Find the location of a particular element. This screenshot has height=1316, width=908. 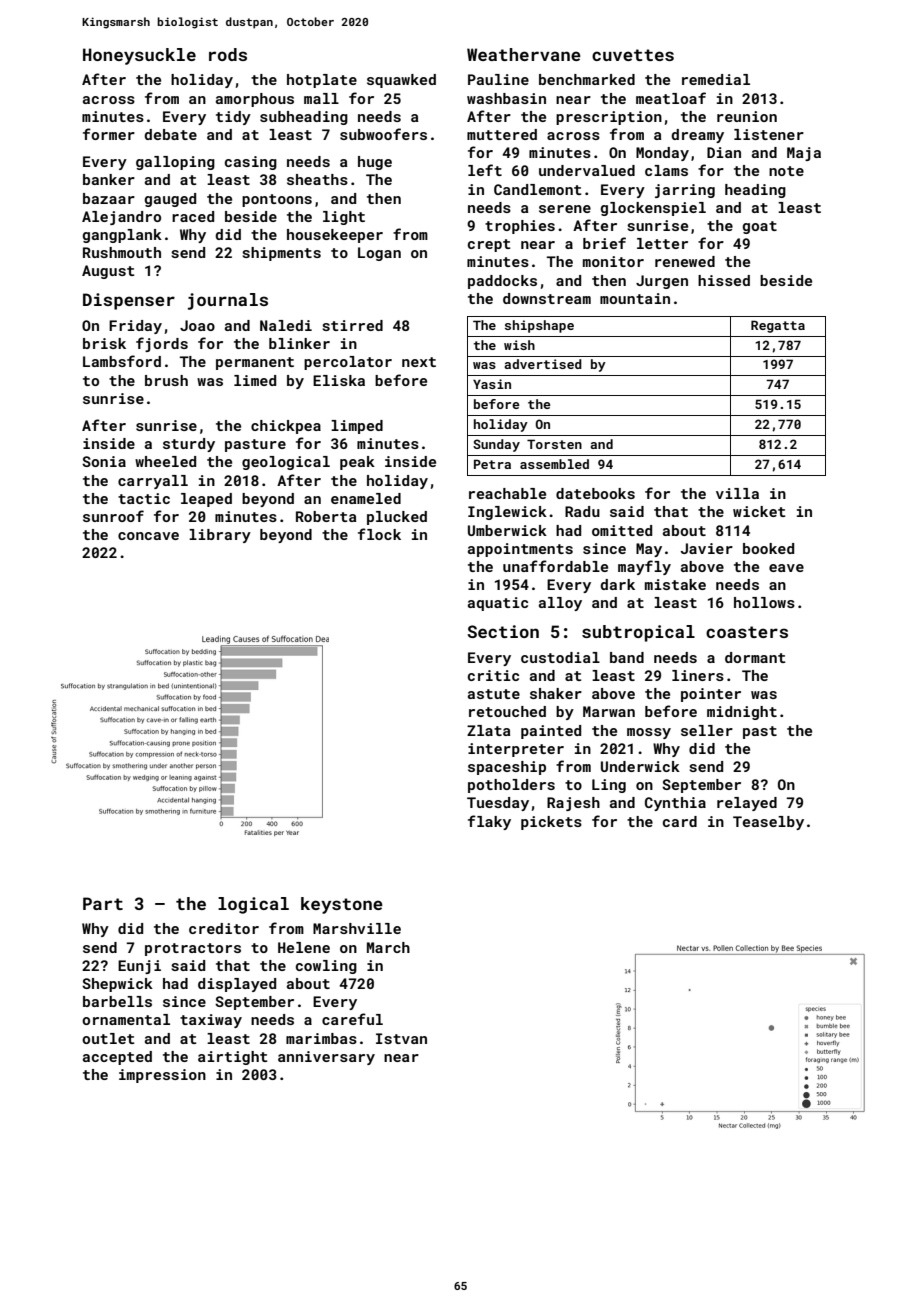

protractors is located at coordinates (193, 949).
